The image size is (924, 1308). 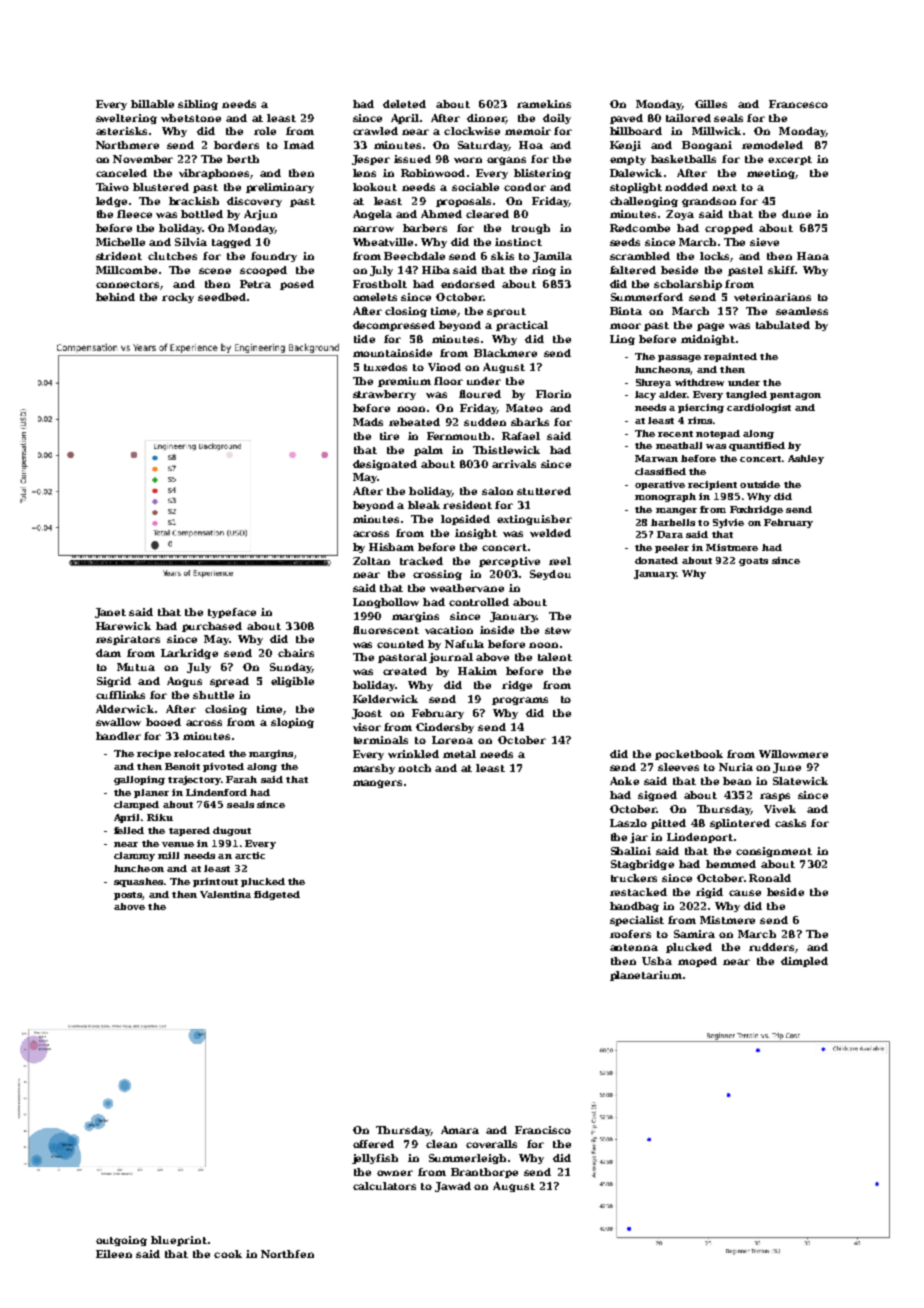 I want to click on typeface, so click(x=232, y=613).
